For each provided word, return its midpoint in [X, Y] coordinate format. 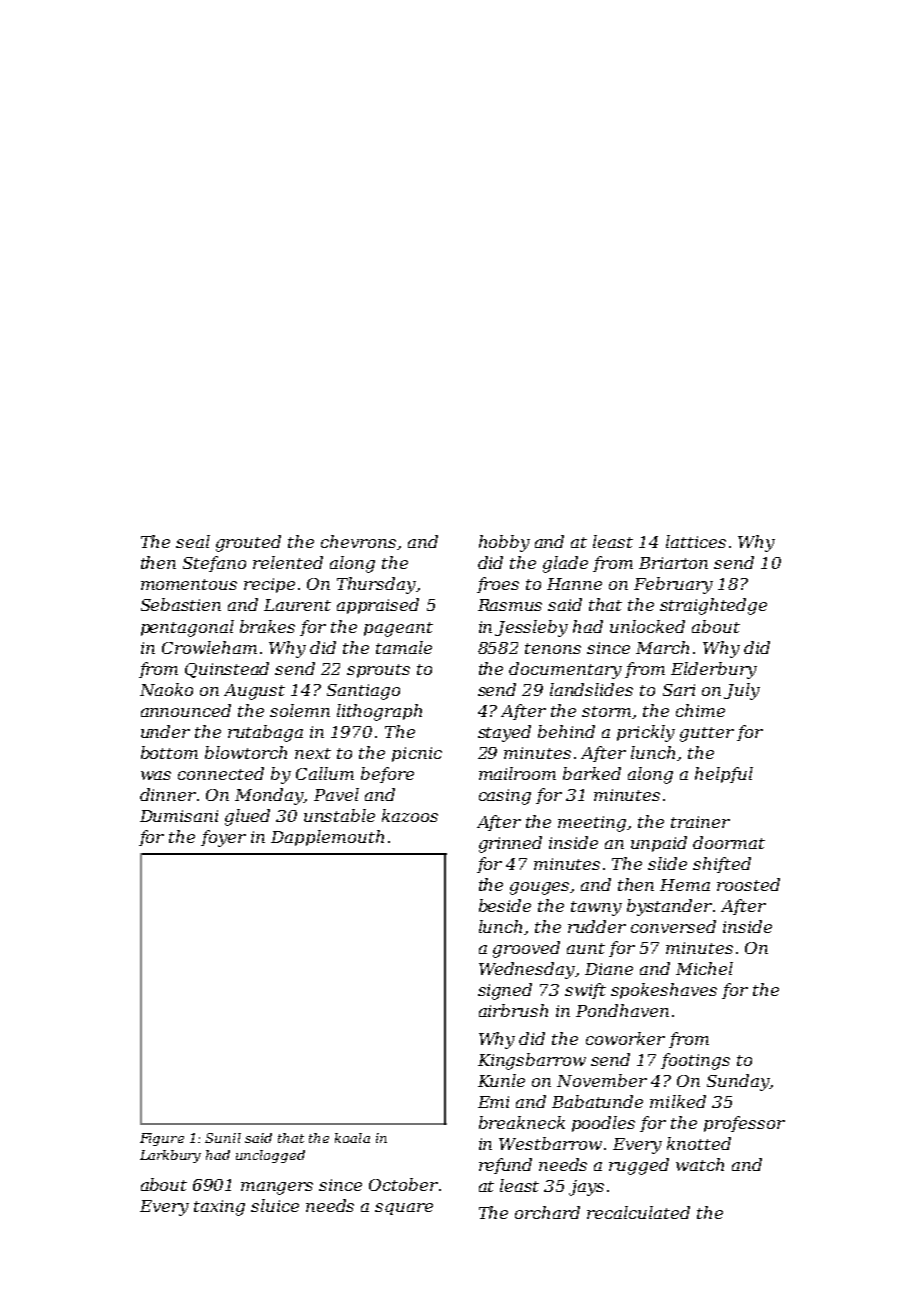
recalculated [638, 1212]
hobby [504, 543]
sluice [275, 1205]
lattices [696, 541]
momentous [189, 584]
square [404, 1209]
